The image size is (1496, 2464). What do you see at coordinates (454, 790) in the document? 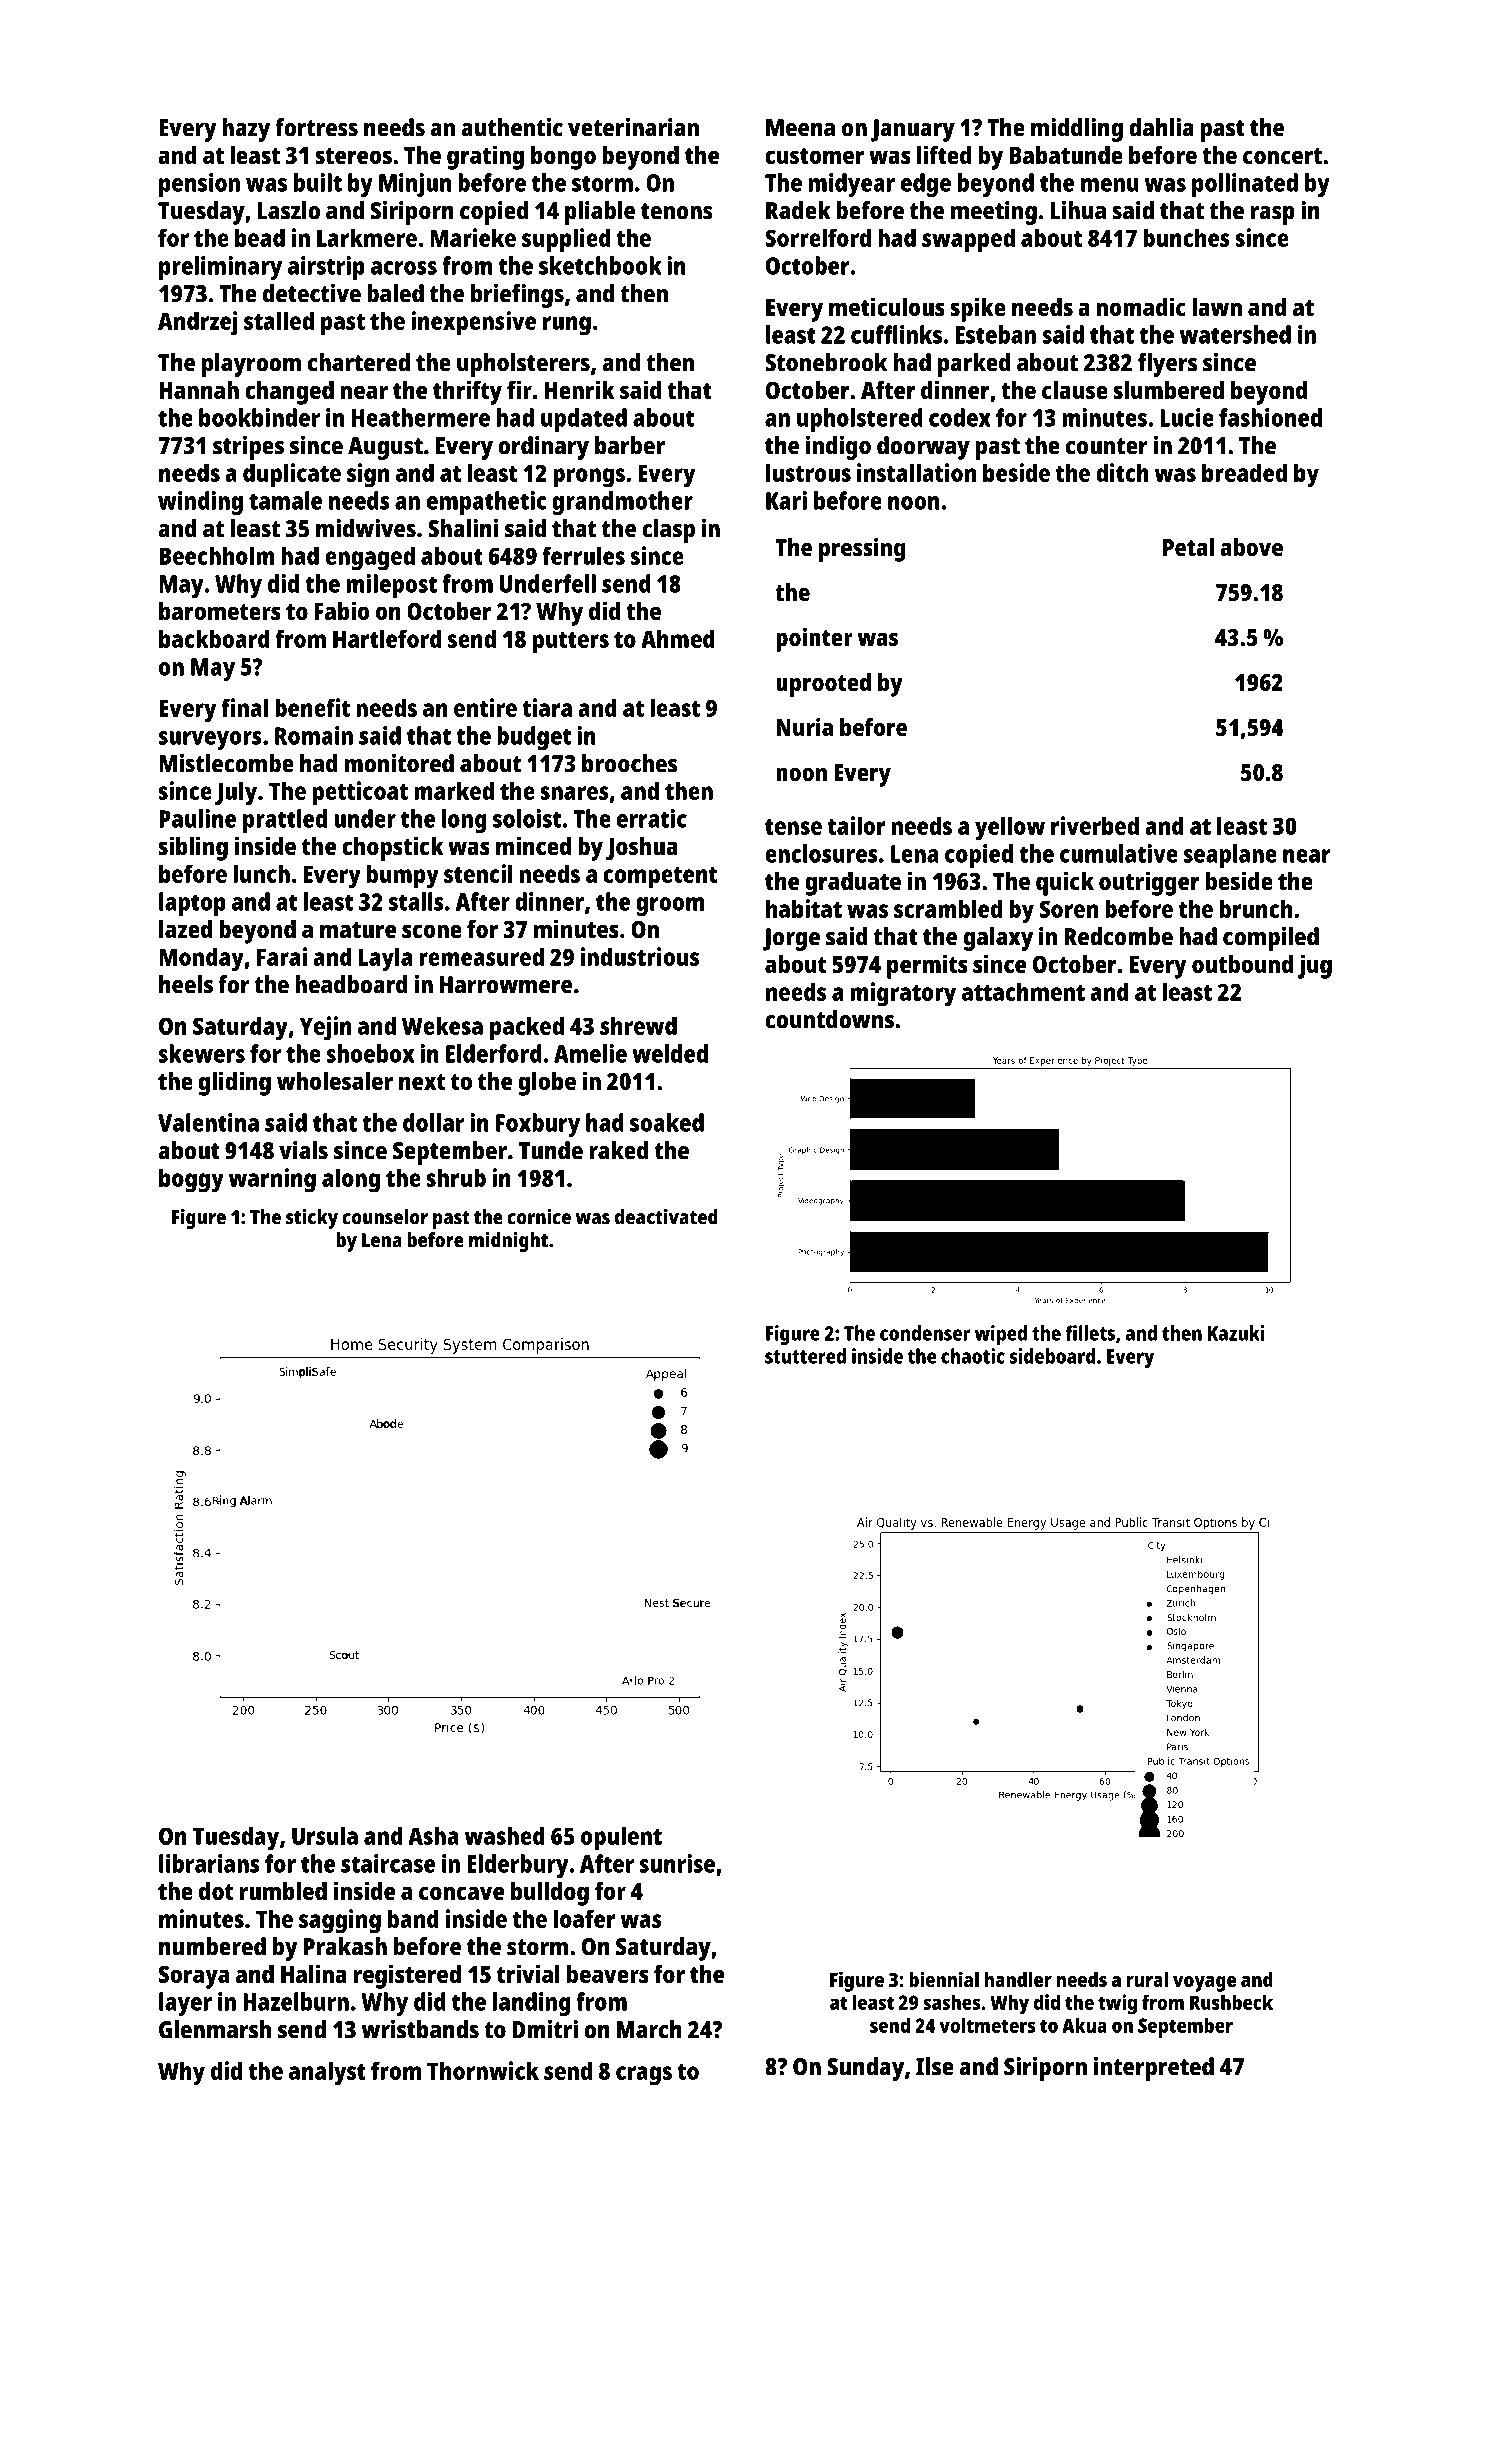
I see `marked` at bounding box center [454, 790].
